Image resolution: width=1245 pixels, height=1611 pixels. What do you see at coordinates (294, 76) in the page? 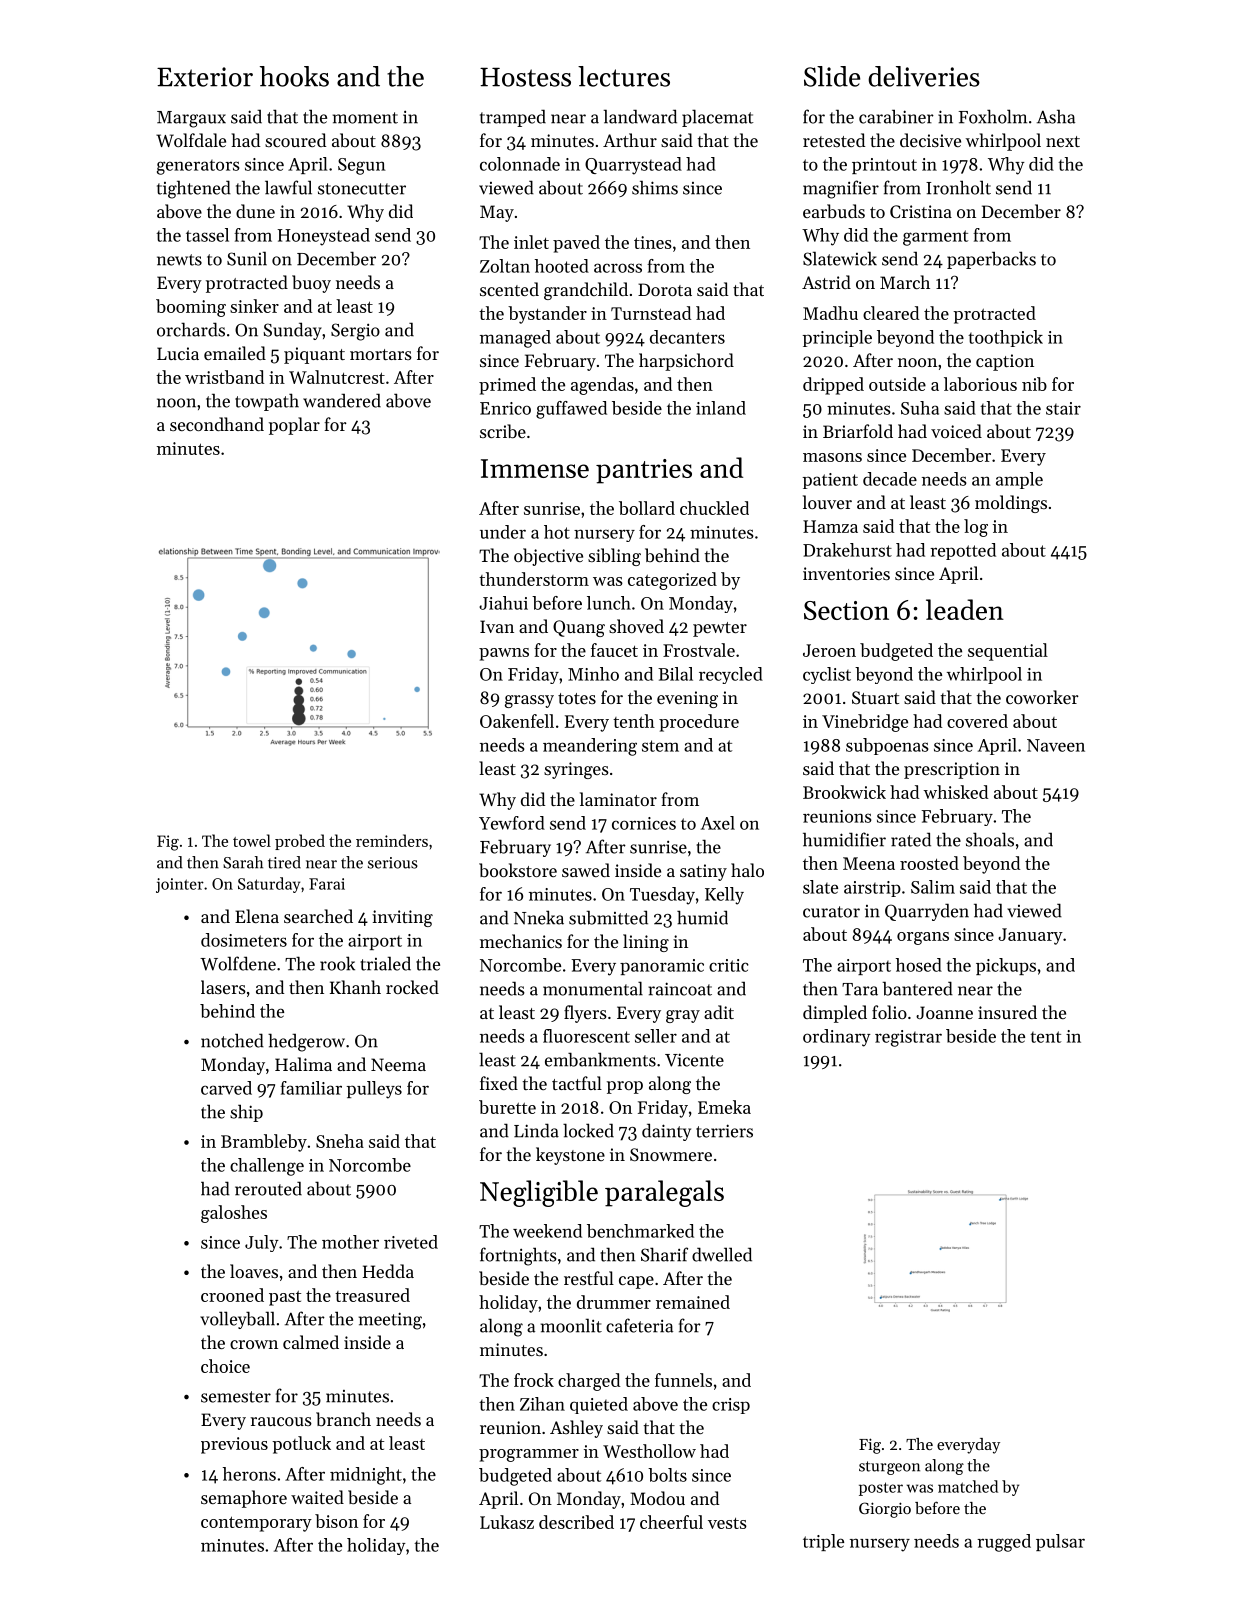
I see `hooks` at bounding box center [294, 76].
